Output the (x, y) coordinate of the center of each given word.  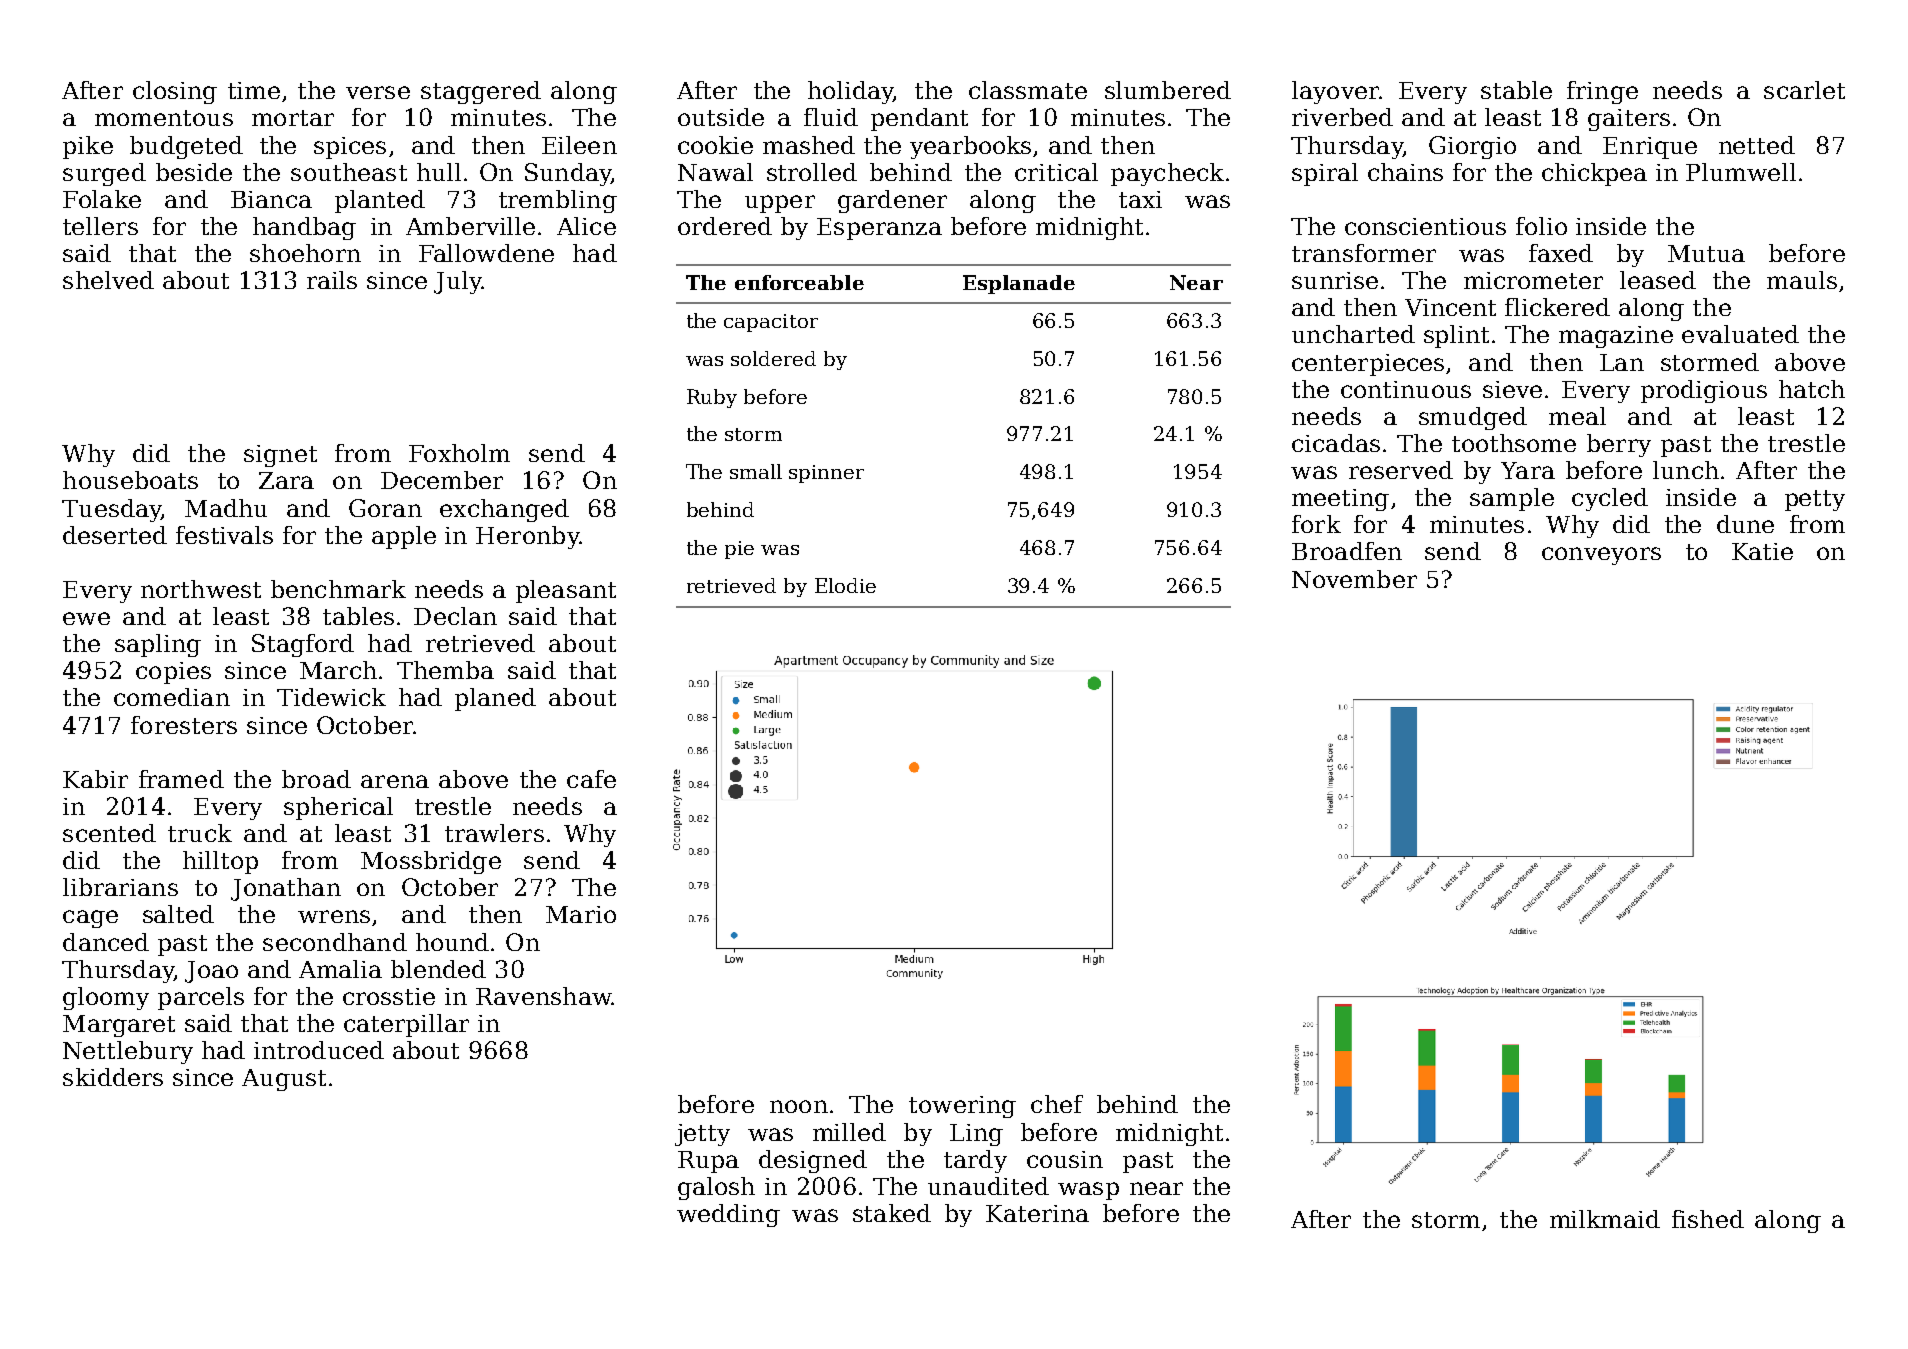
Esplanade (1019, 284)
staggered (481, 92)
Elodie (845, 585)
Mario (581, 914)
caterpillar (406, 1025)
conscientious (1425, 226)
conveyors (1601, 556)
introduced (319, 1050)
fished (1708, 1219)
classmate (1028, 90)
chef (1057, 1104)
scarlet (1804, 90)
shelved (108, 280)
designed (813, 1161)
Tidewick (331, 697)
